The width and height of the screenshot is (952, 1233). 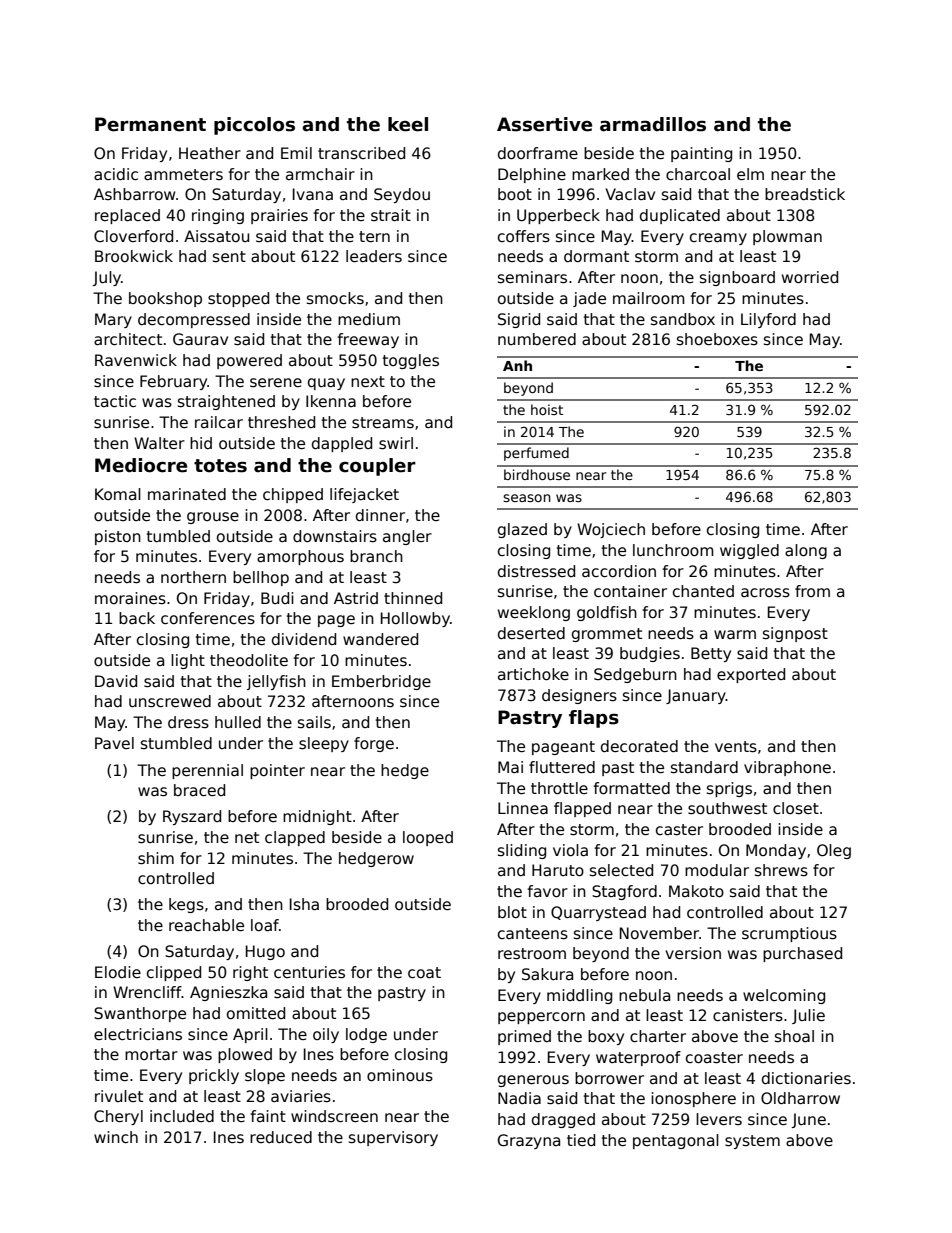 What do you see at coordinates (304, 904) in the screenshot?
I see `Isha` at bounding box center [304, 904].
